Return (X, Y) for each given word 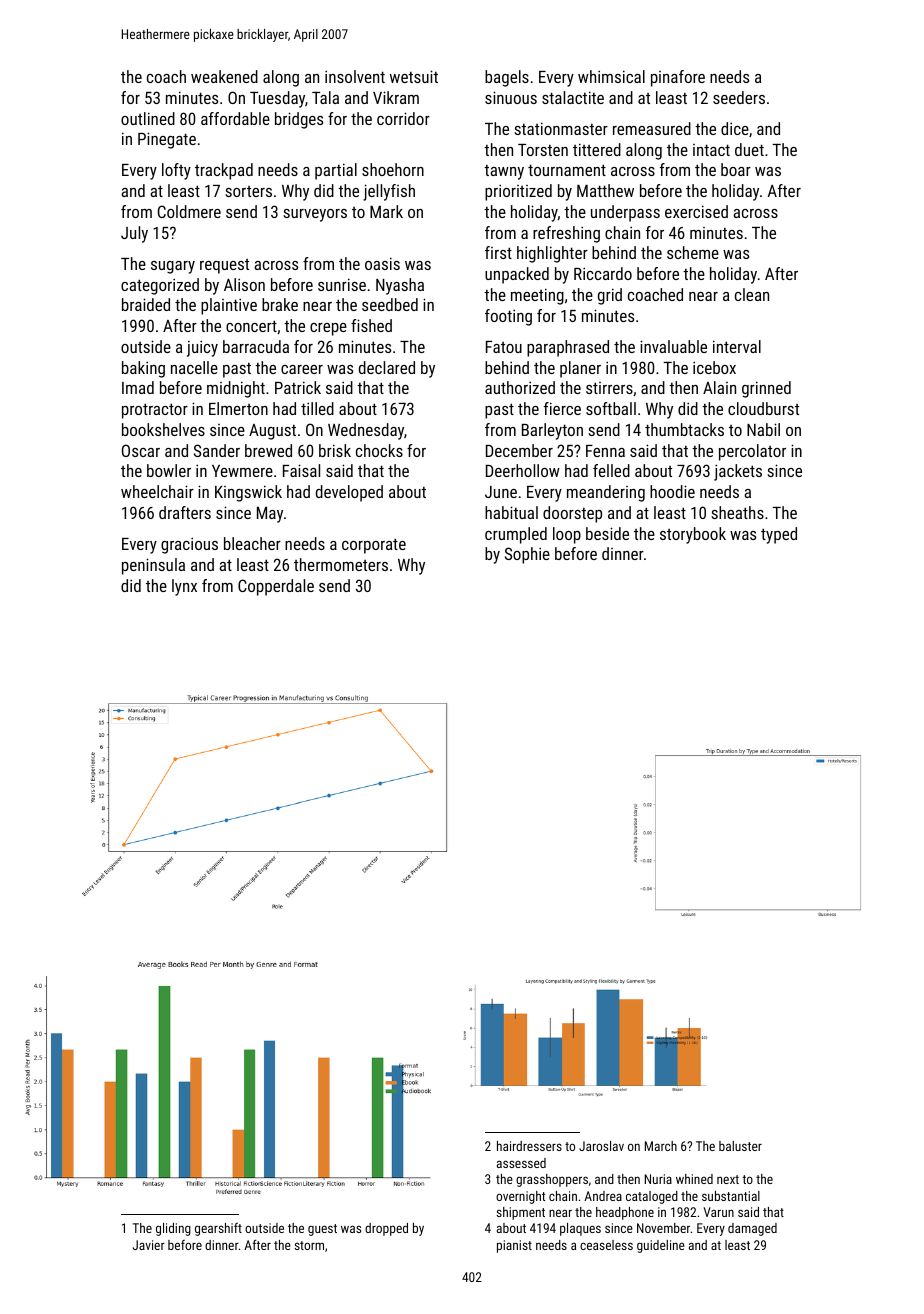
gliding (173, 1229)
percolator (752, 452)
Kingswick (248, 493)
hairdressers (529, 1146)
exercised (696, 211)
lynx (184, 587)
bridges (299, 120)
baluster (740, 1146)
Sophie (527, 555)
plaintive (229, 306)
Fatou (504, 347)
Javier (149, 1245)
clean (752, 294)
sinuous (511, 97)
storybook (693, 535)
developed (349, 493)
